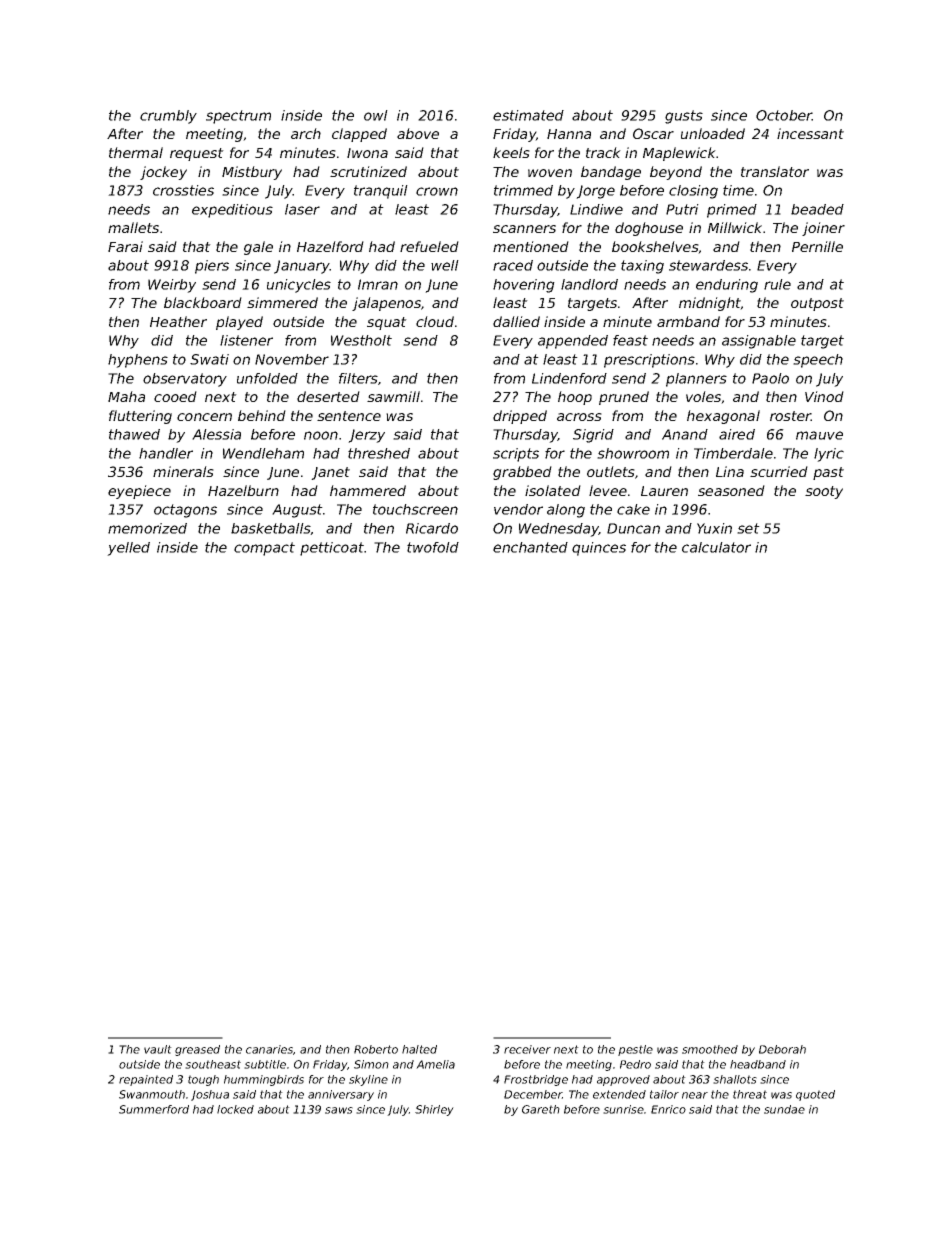  I want to click on locked, so click(235, 1109).
